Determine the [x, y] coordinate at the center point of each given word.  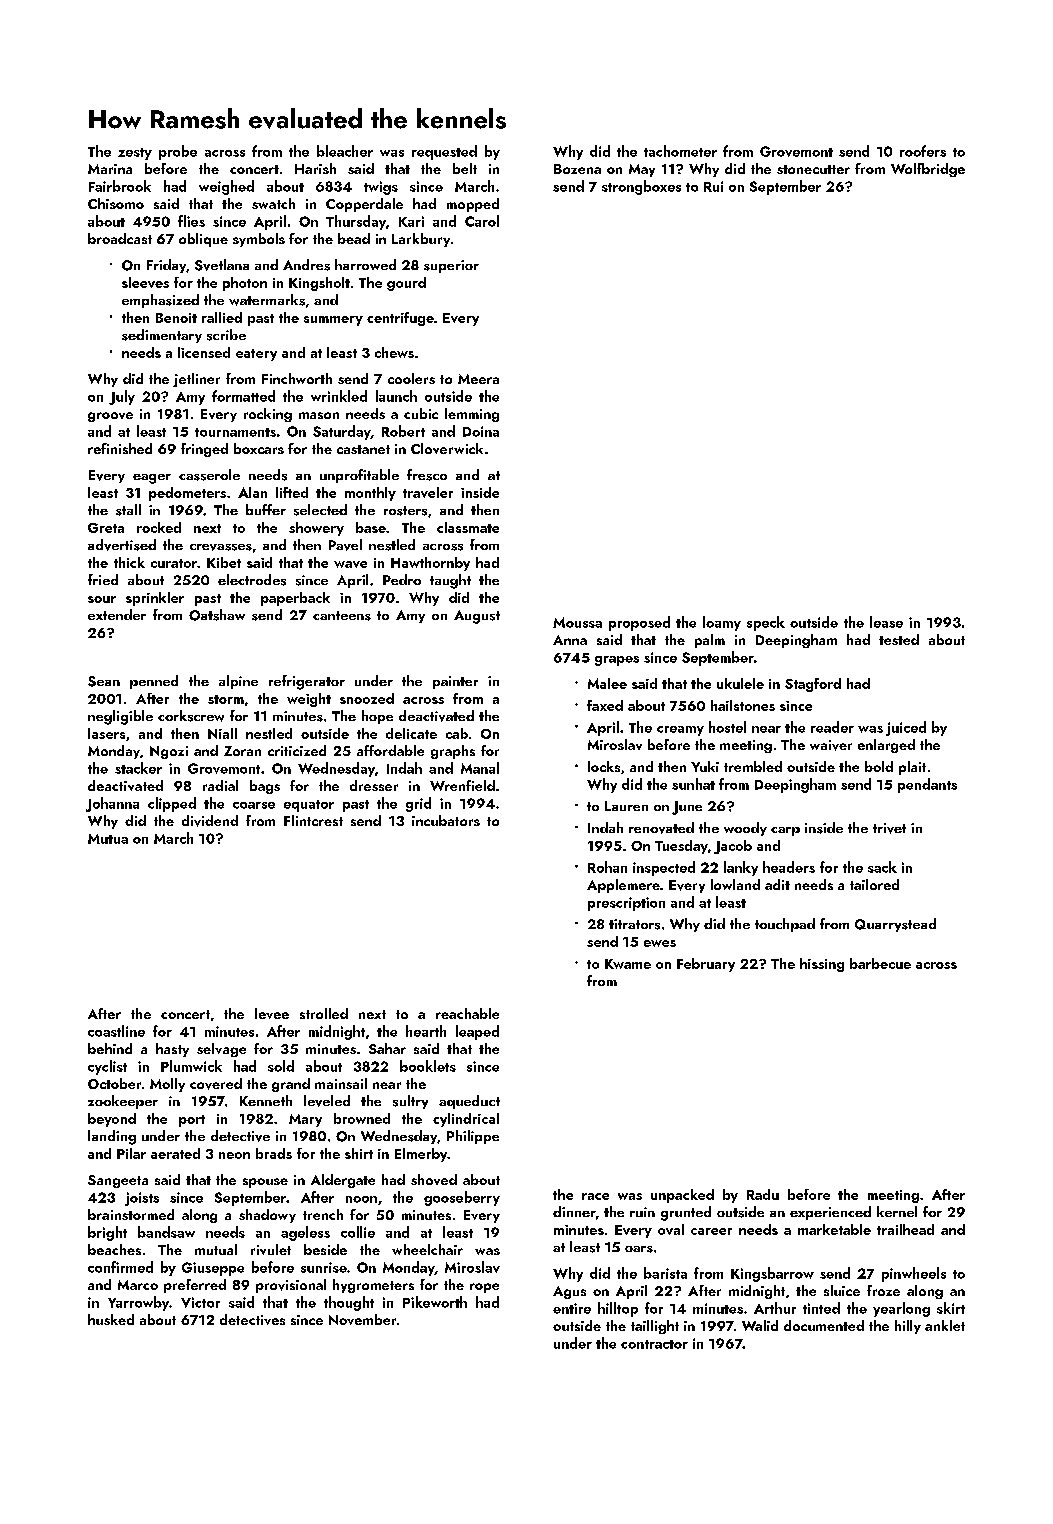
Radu [763, 1194]
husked [111, 1319]
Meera [478, 379]
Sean [104, 681]
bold [879, 766]
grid [418, 804]
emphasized [160, 301]
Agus [569, 1292]
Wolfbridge [928, 170]
